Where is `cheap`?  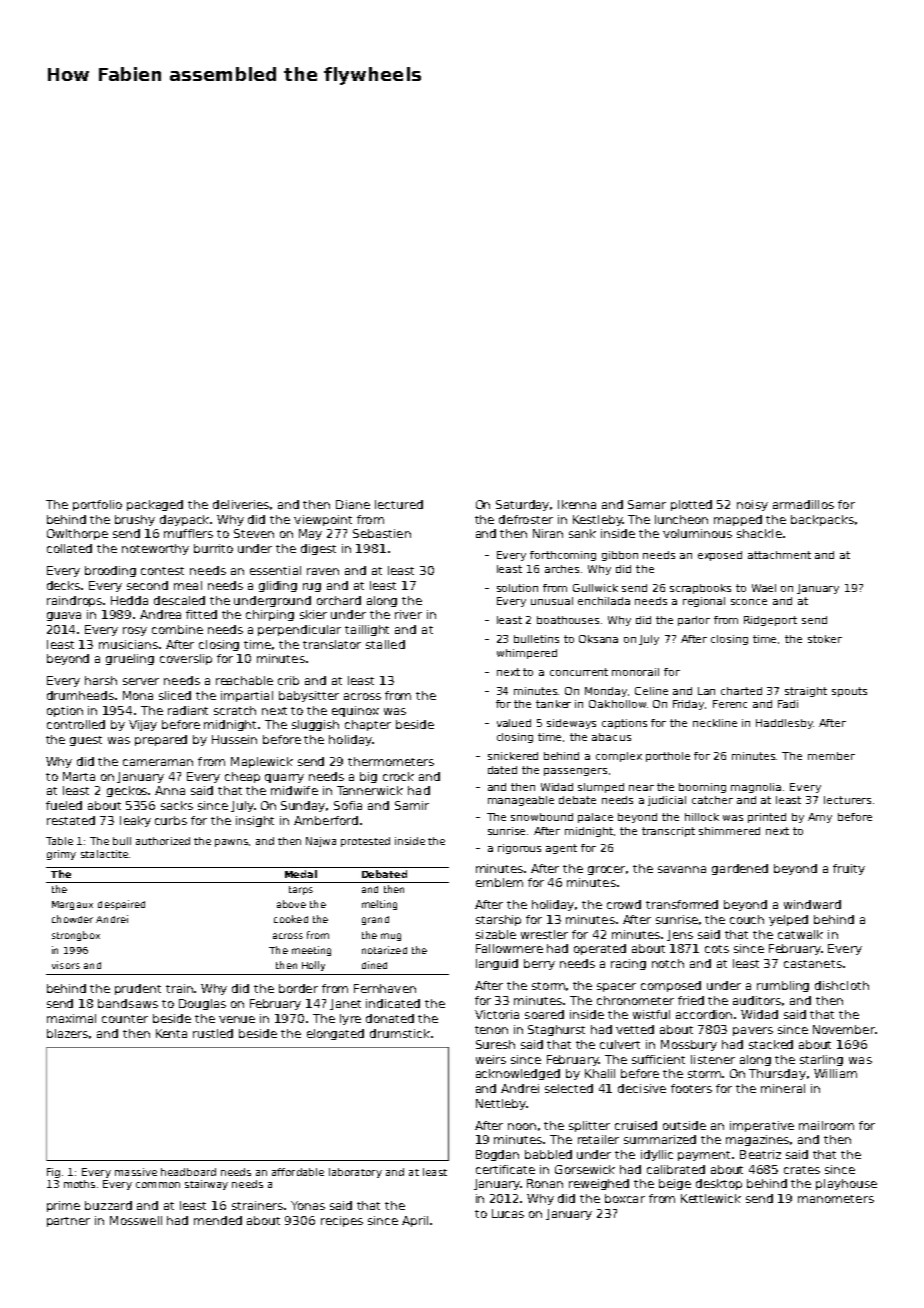
cheap is located at coordinates (242, 777).
